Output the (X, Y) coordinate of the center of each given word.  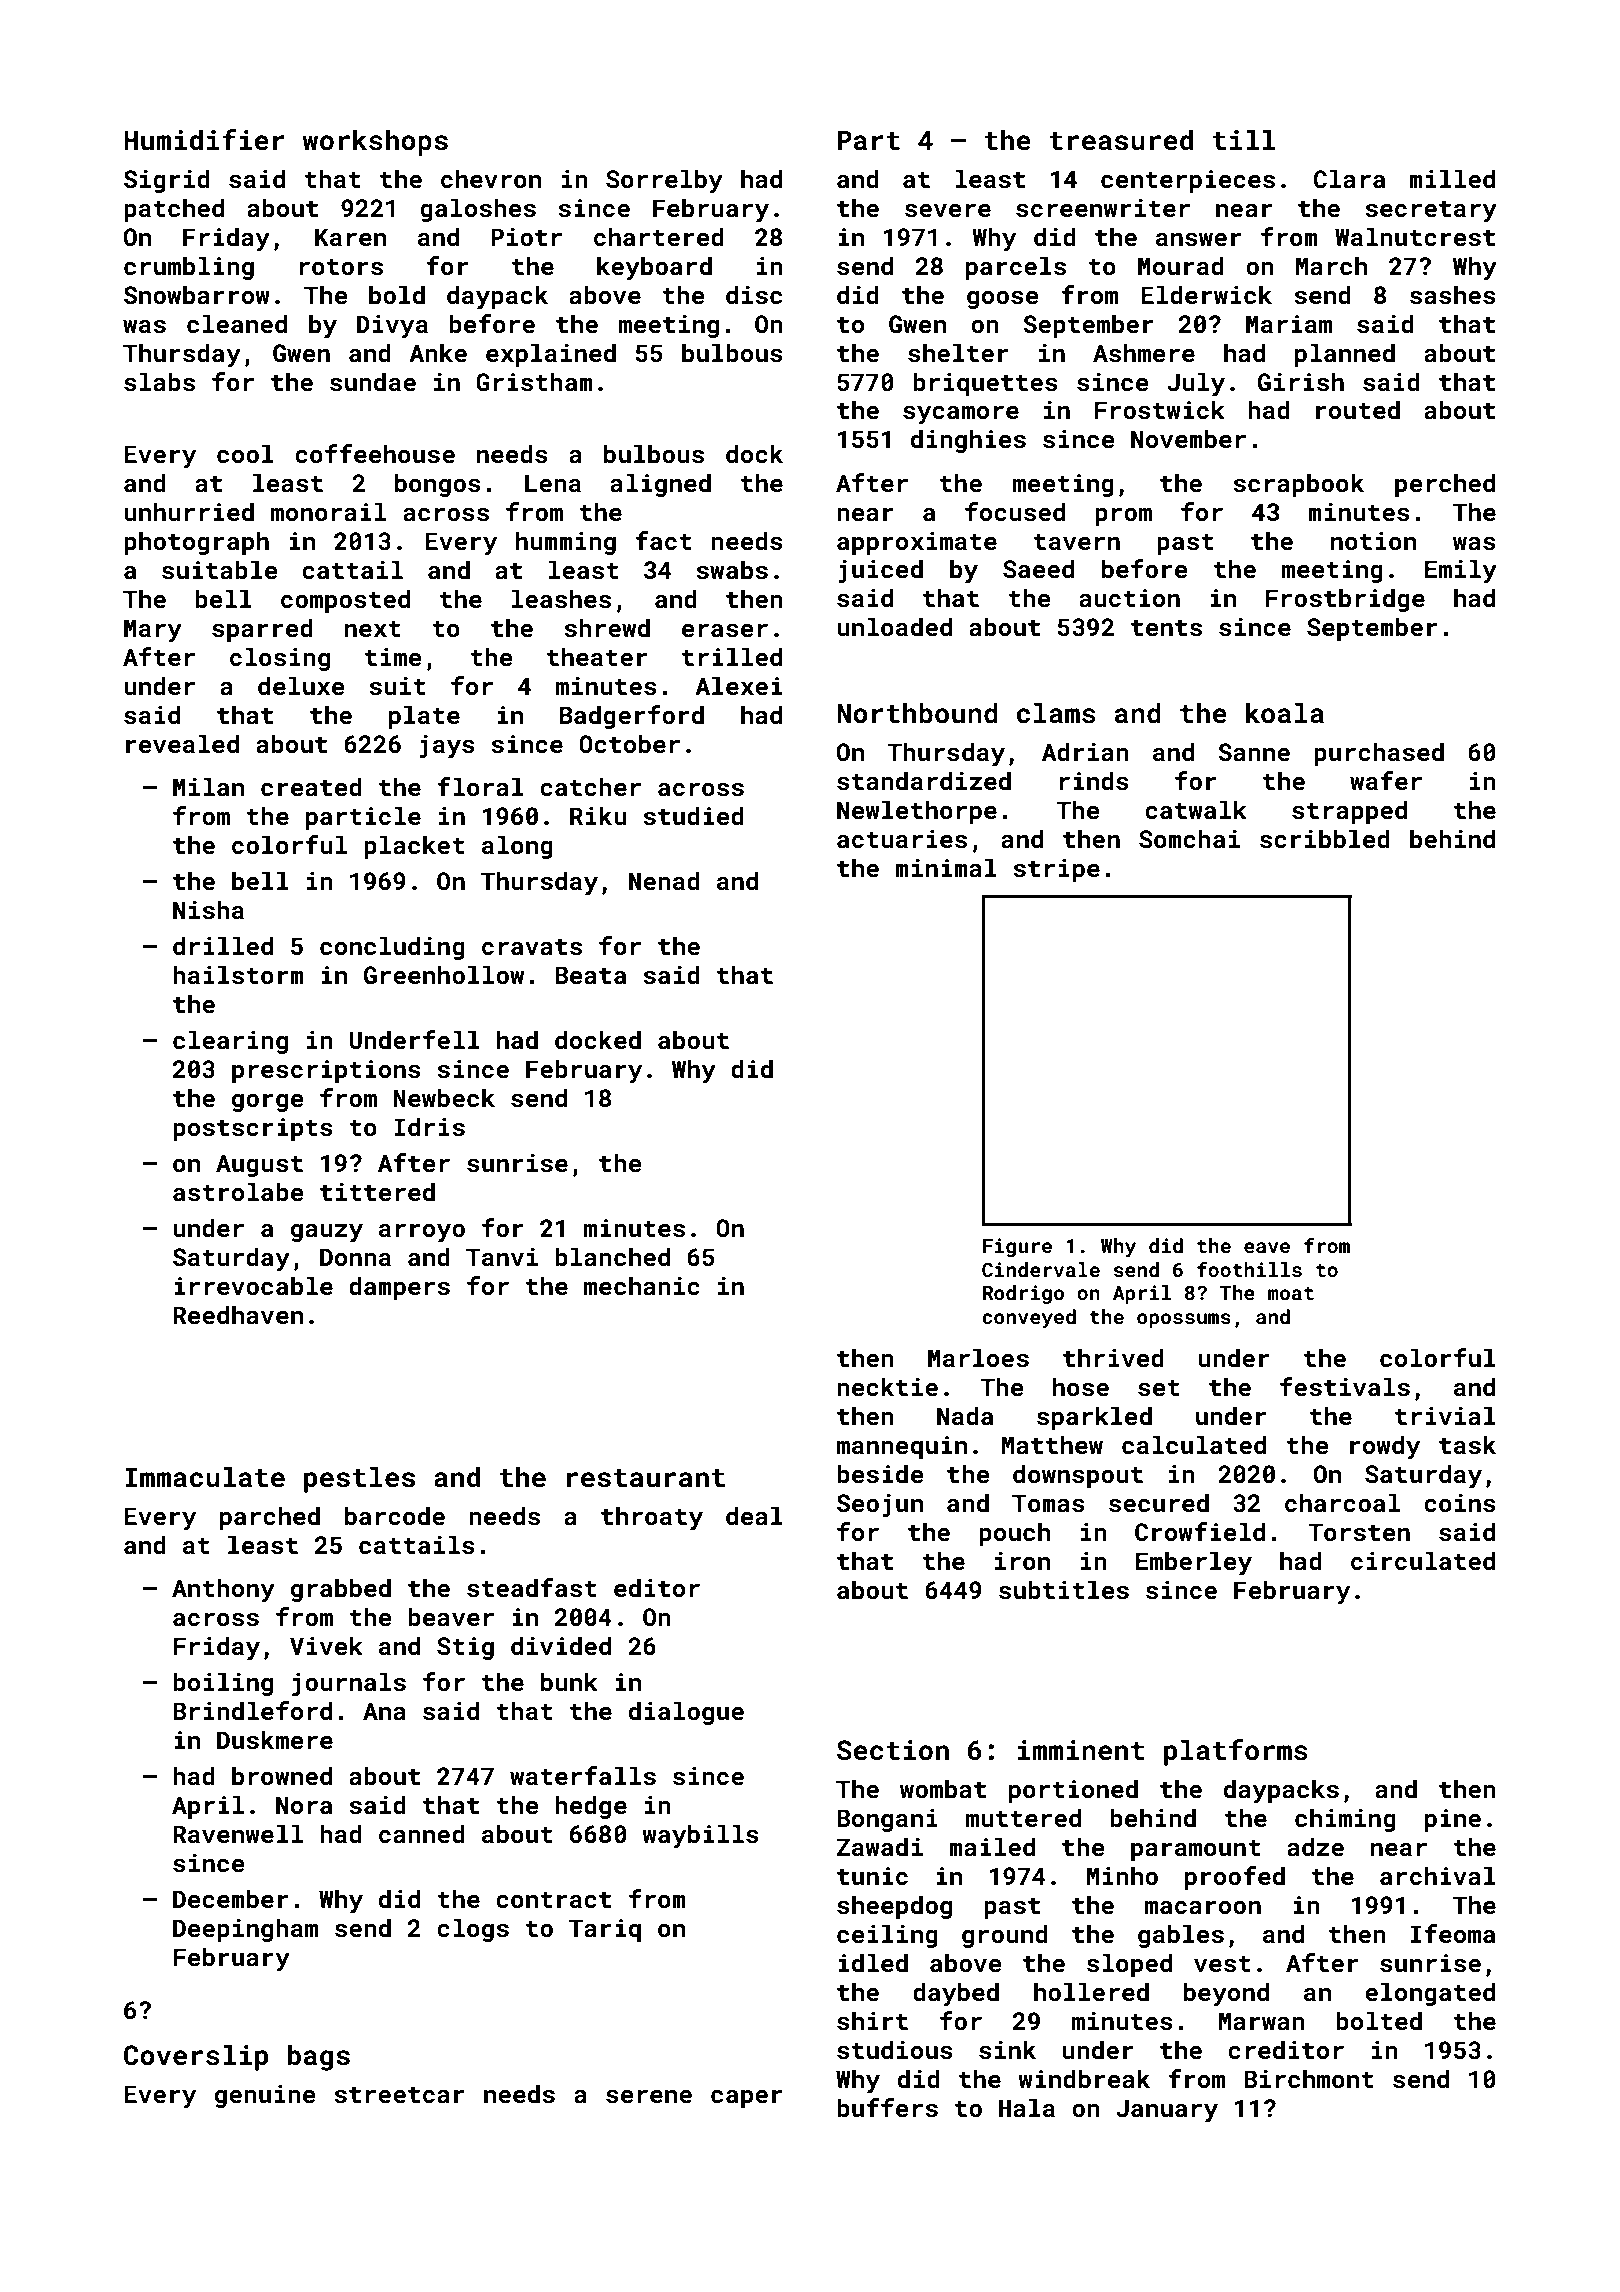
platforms (1236, 1752)
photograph (196, 543)
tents (1166, 628)
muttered (1023, 1818)
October (629, 744)
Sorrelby (664, 181)
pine (1453, 1820)
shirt (872, 2021)
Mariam (1289, 324)
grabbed (341, 1590)
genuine (265, 2096)
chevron (491, 178)
